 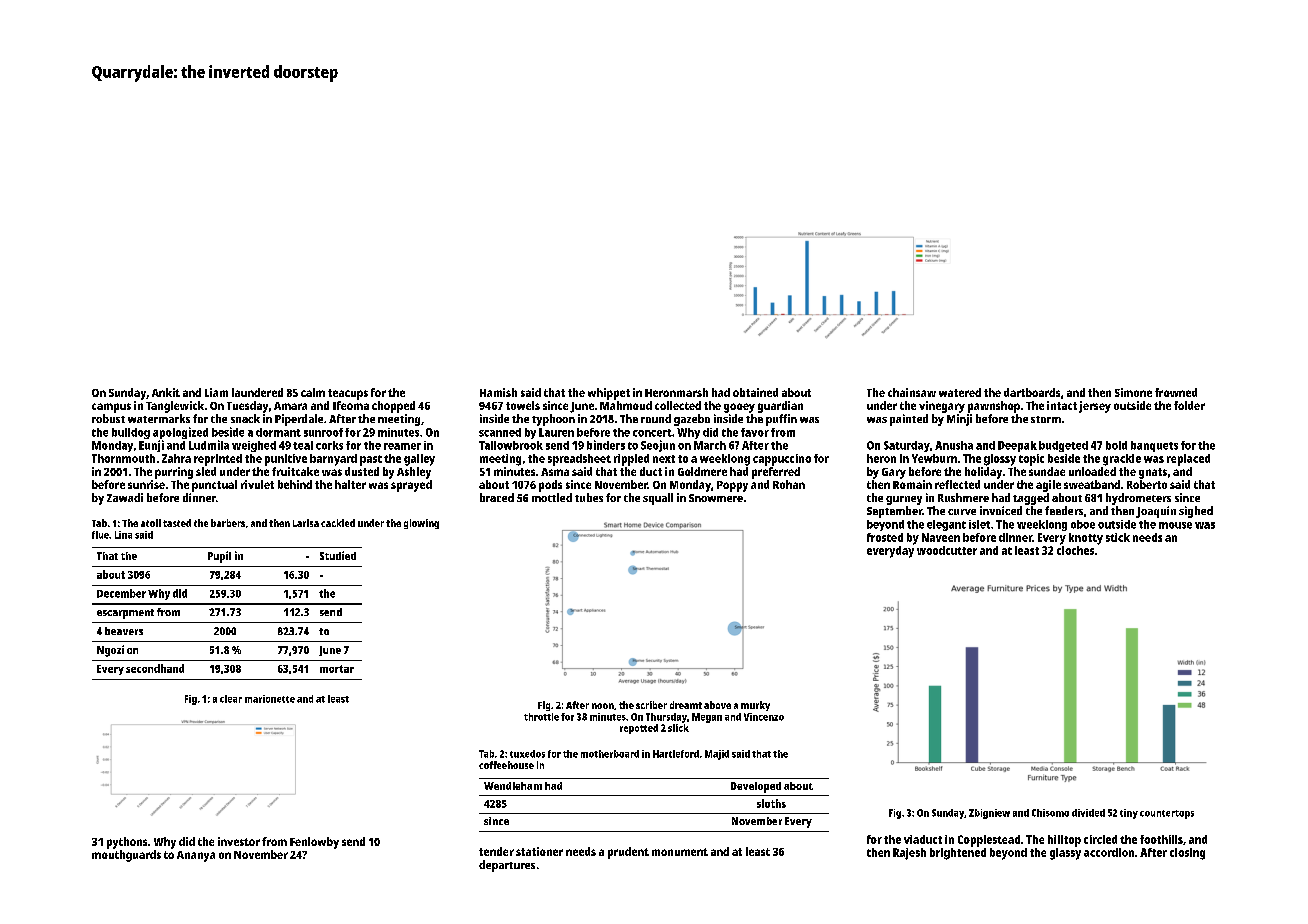 What do you see at coordinates (1175, 525) in the screenshot?
I see `mouse` at bounding box center [1175, 525].
